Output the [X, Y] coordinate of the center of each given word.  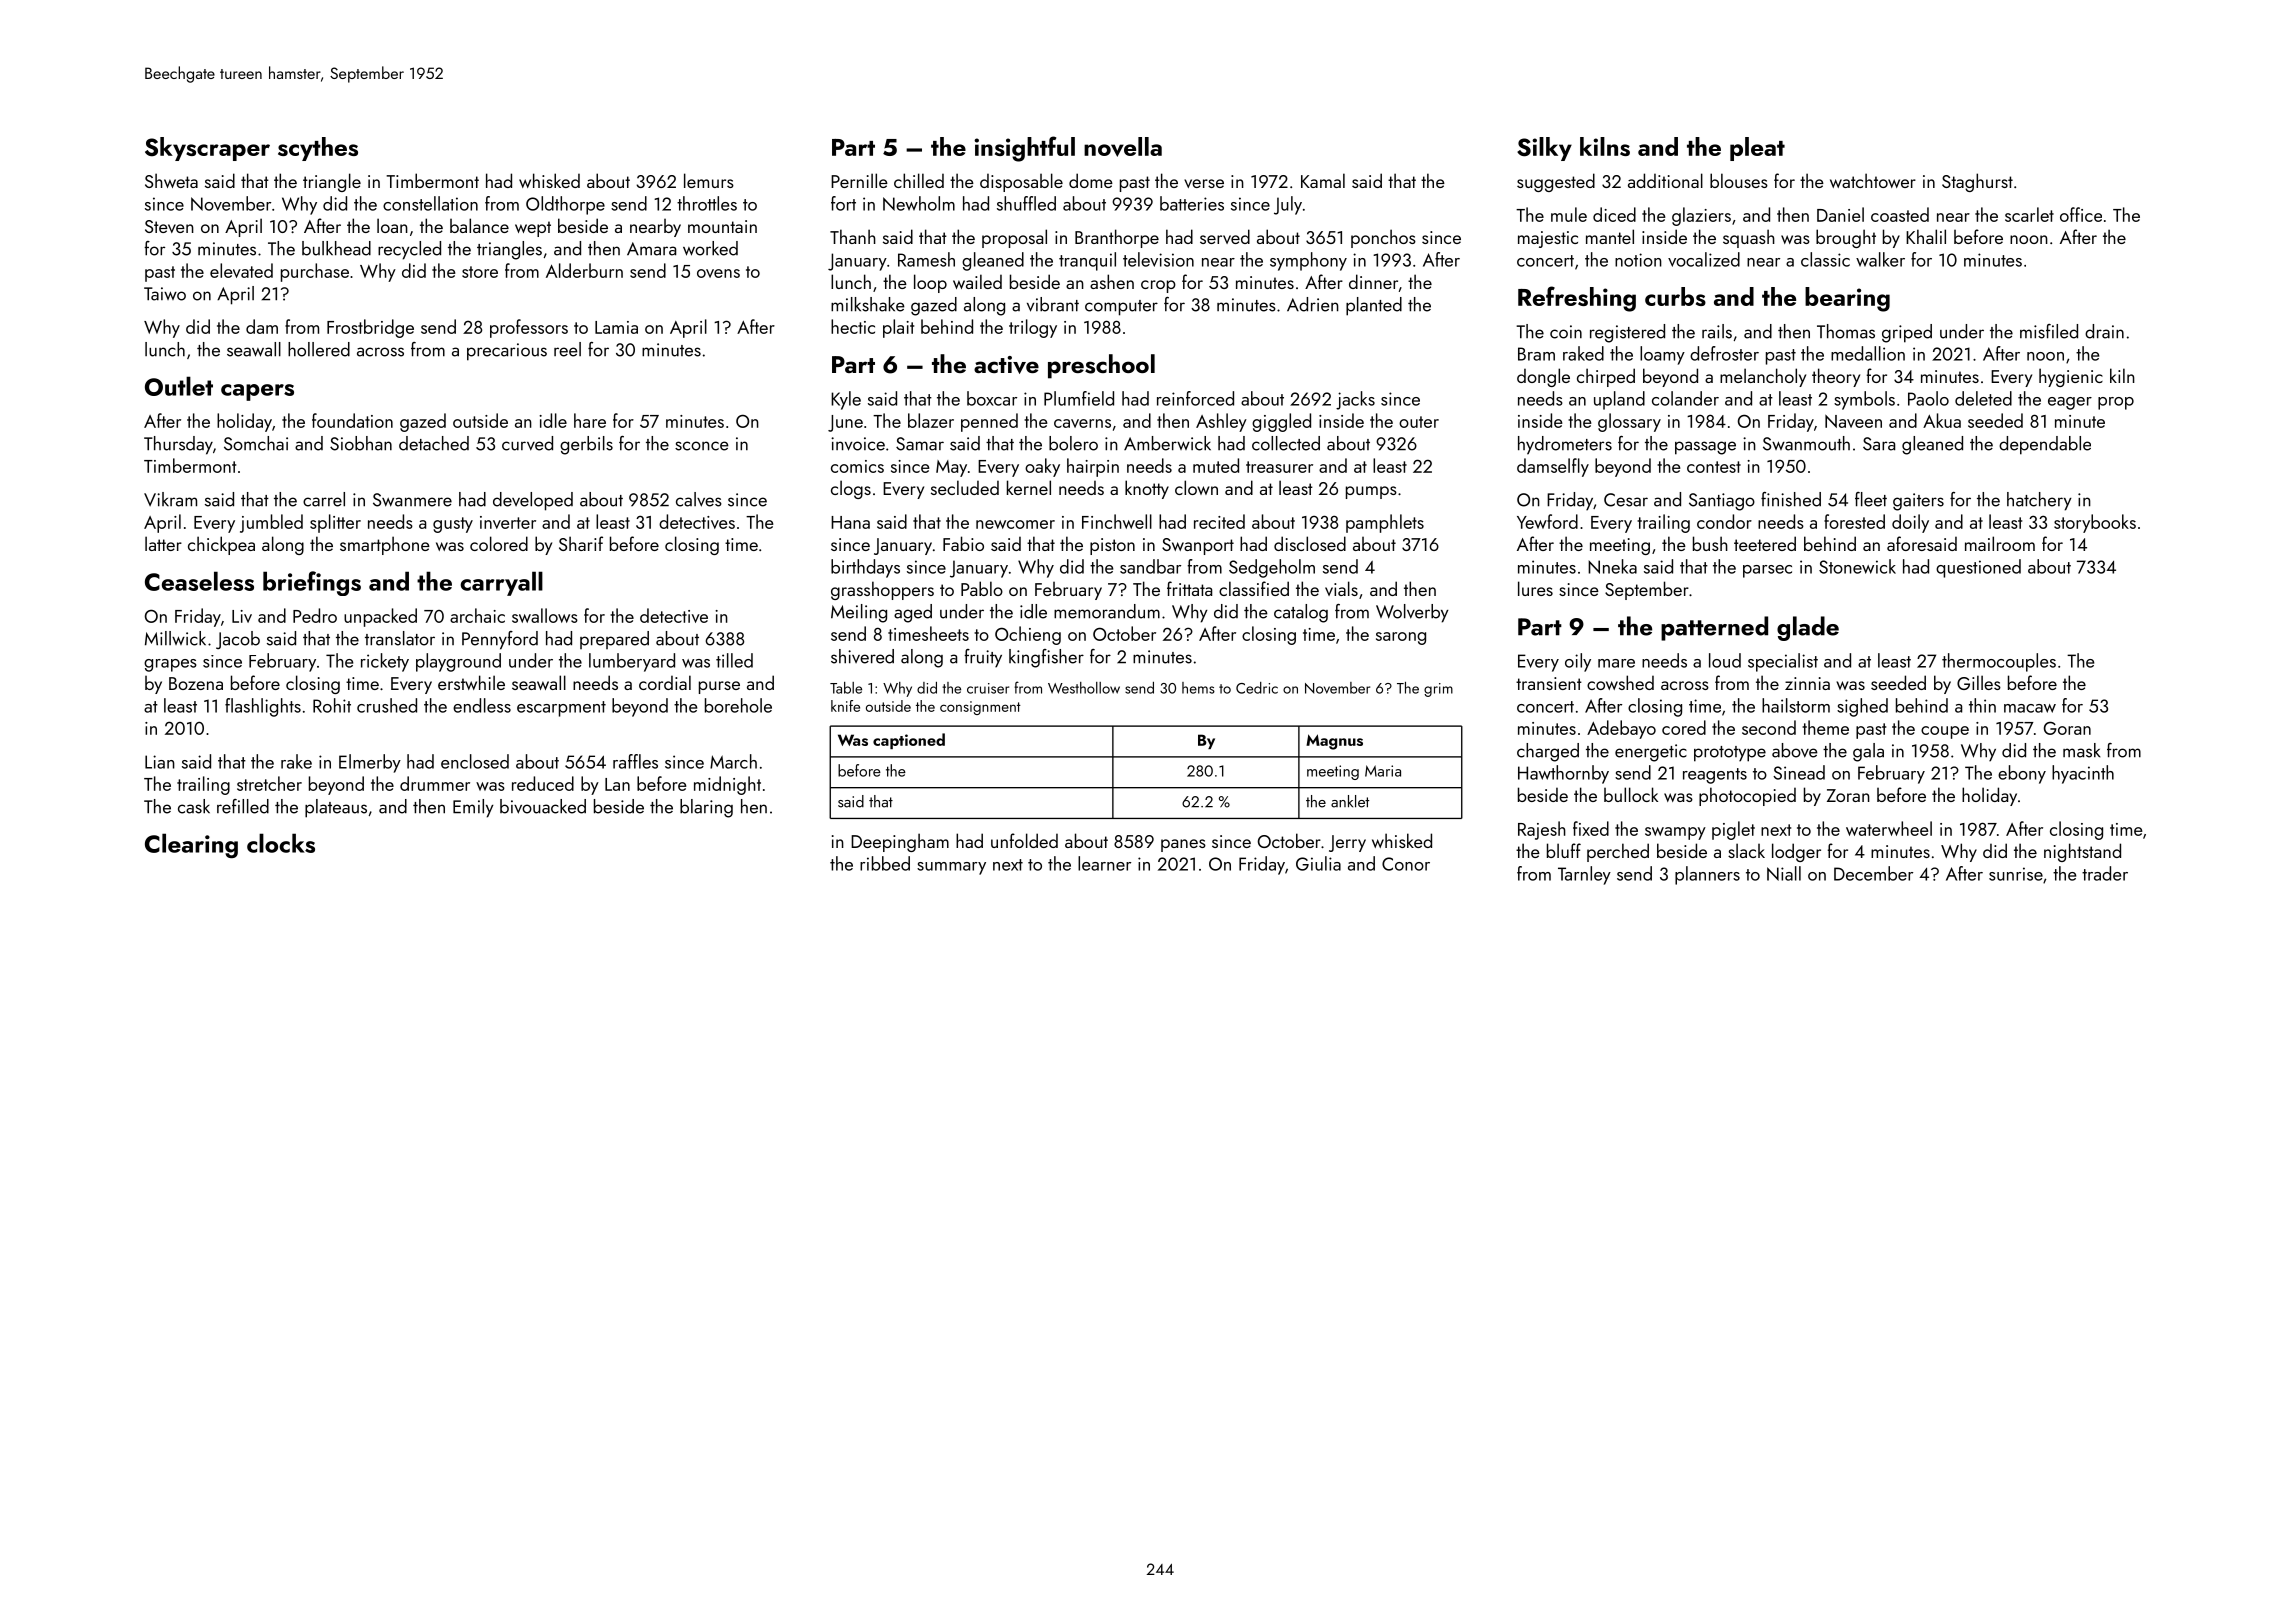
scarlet [2029, 214]
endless [482, 705]
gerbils [586, 445]
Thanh [853, 236]
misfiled [2049, 331]
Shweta [171, 180]
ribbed [885, 863]
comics [857, 466]
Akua [1942, 420]
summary [951, 868]
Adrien [1313, 304]
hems [1198, 688]
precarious [507, 352]
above [1795, 750]
